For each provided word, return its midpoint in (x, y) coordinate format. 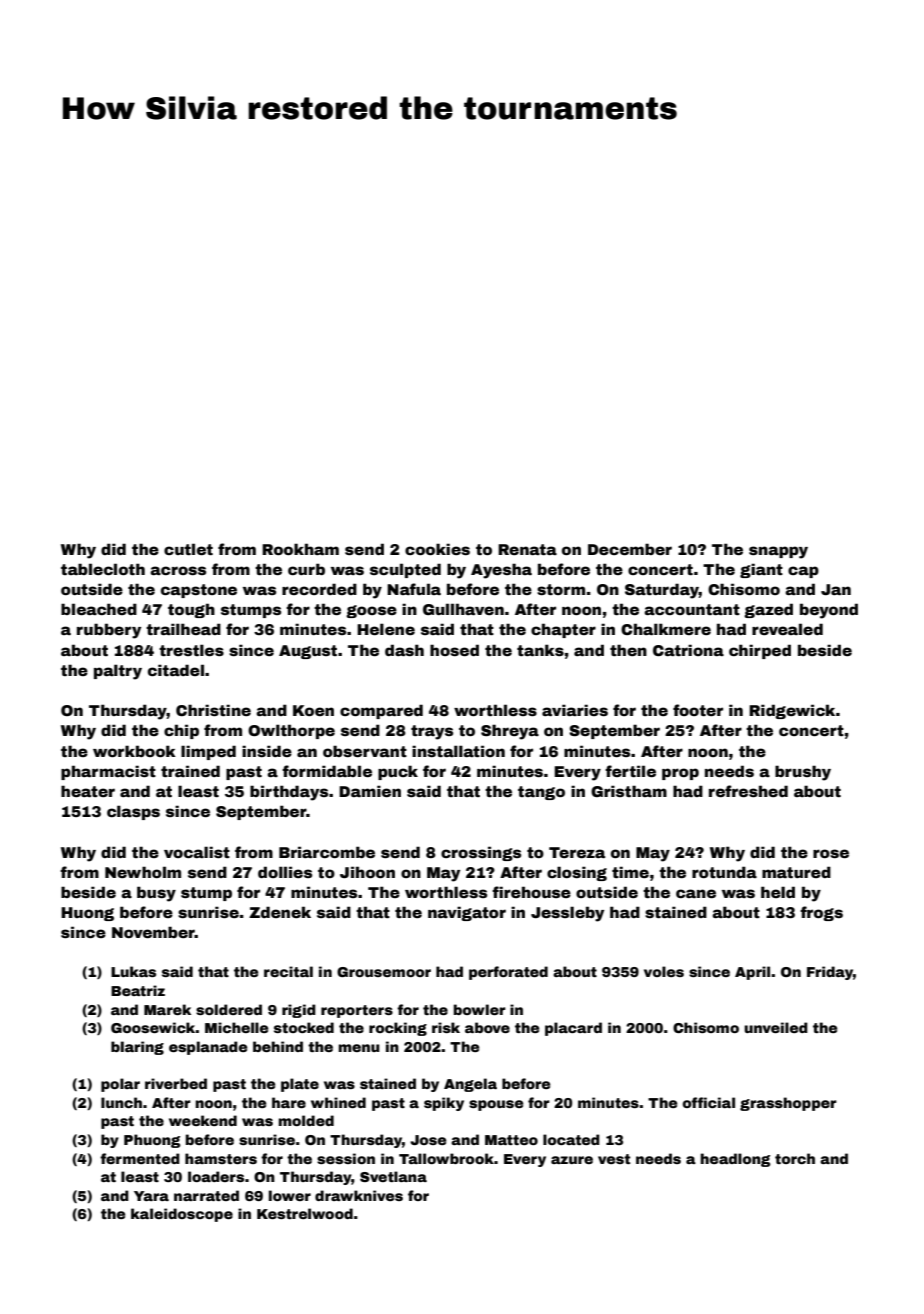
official (709, 1102)
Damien (370, 791)
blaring (137, 1048)
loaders (216, 1176)
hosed (454, 650)
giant (761, 570)
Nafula (414, 589)
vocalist (197, 852)
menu (359, 1048)
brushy (803, 773)
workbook (134, 751)
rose (831, 853)
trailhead (183, 629)
